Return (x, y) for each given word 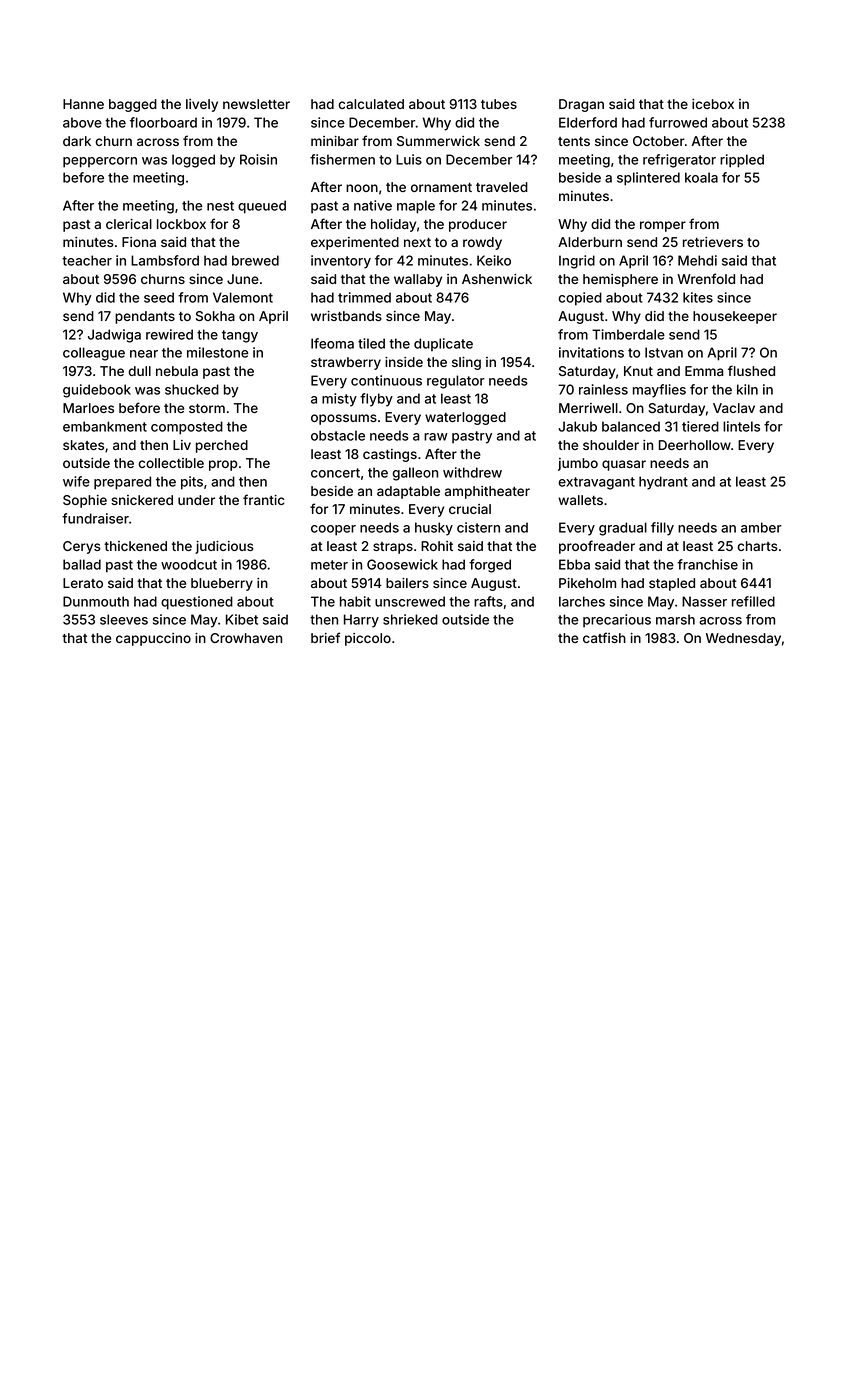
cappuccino (153, 639)
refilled (753, 601)
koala (701, 177)
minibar (335, 141)
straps (393, 548)
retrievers (713, 242)
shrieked (410, 619)
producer (478, 225)
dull (139, 371)
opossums (344, 419)
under (196, 500)
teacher (87, 260)
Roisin (258, 159)
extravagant (596, 483)
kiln (747, 389)
